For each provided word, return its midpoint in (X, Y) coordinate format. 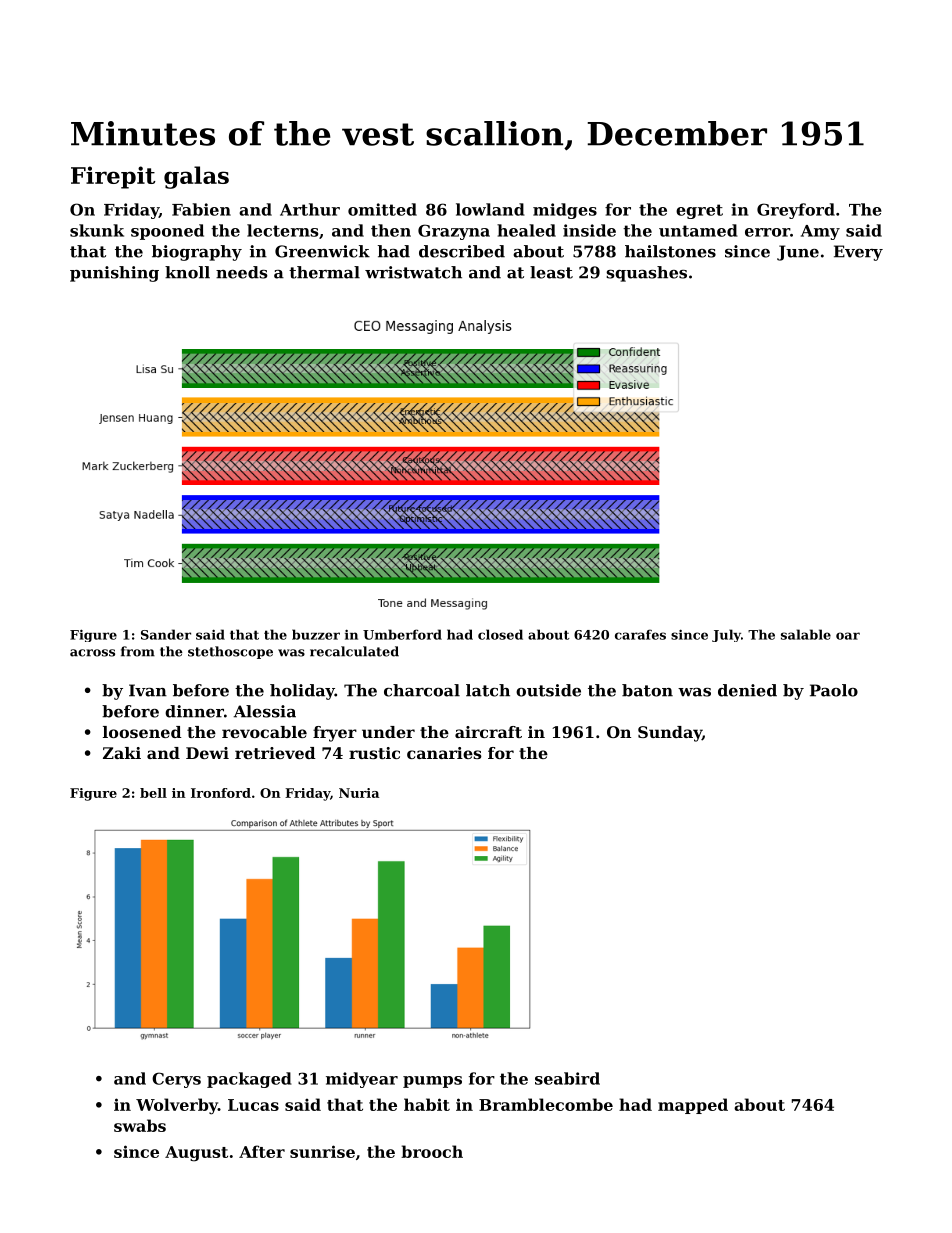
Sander (166, 634)
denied (747, 690)
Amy (820, 232)
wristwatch (413, 272)
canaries (444, 753)
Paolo (834, 690)
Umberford (402, 634)
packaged (249, 1080)
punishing (114, 274)
